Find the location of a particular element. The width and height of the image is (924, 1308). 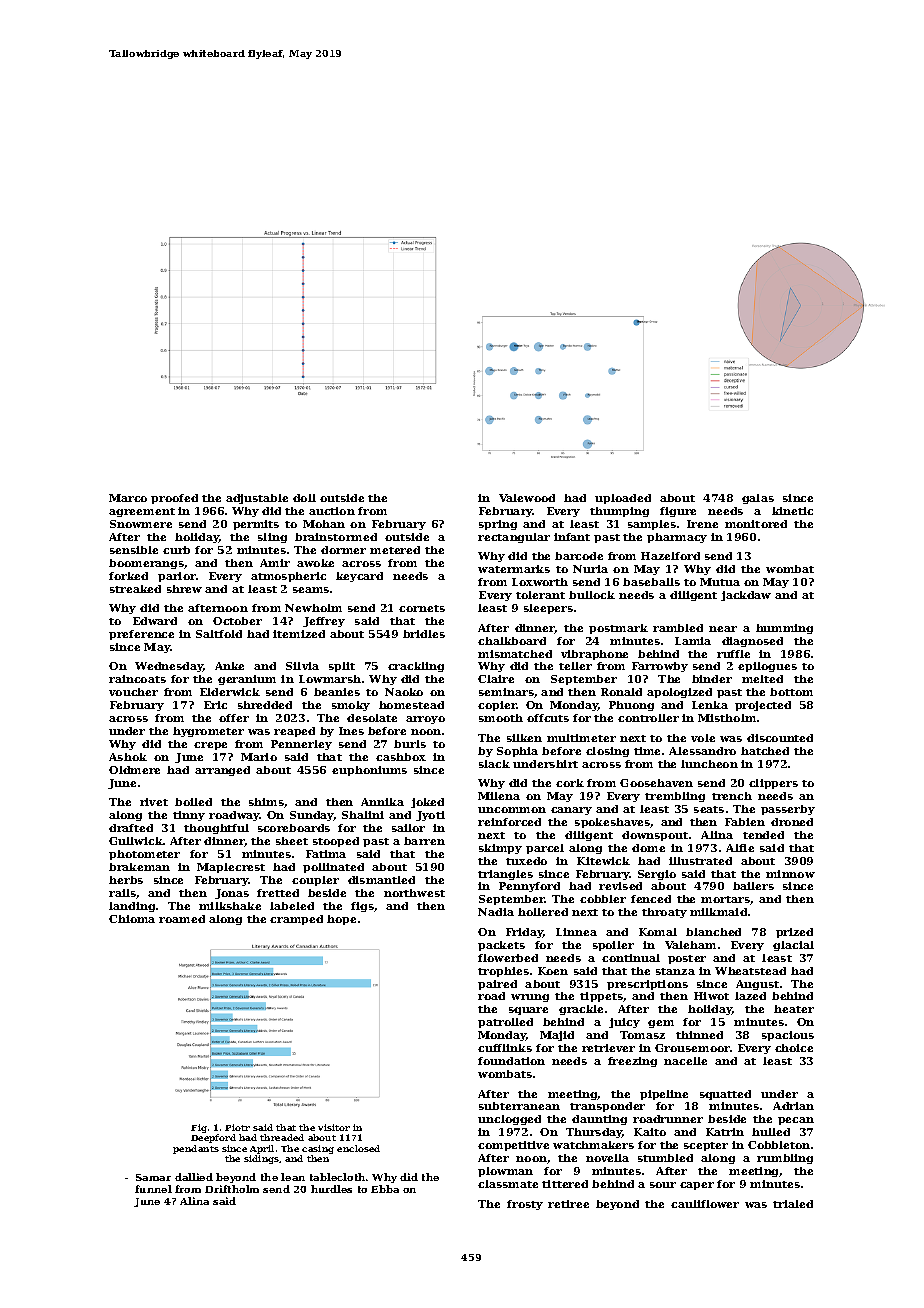

bridles is located at coordinates (424, 634).
